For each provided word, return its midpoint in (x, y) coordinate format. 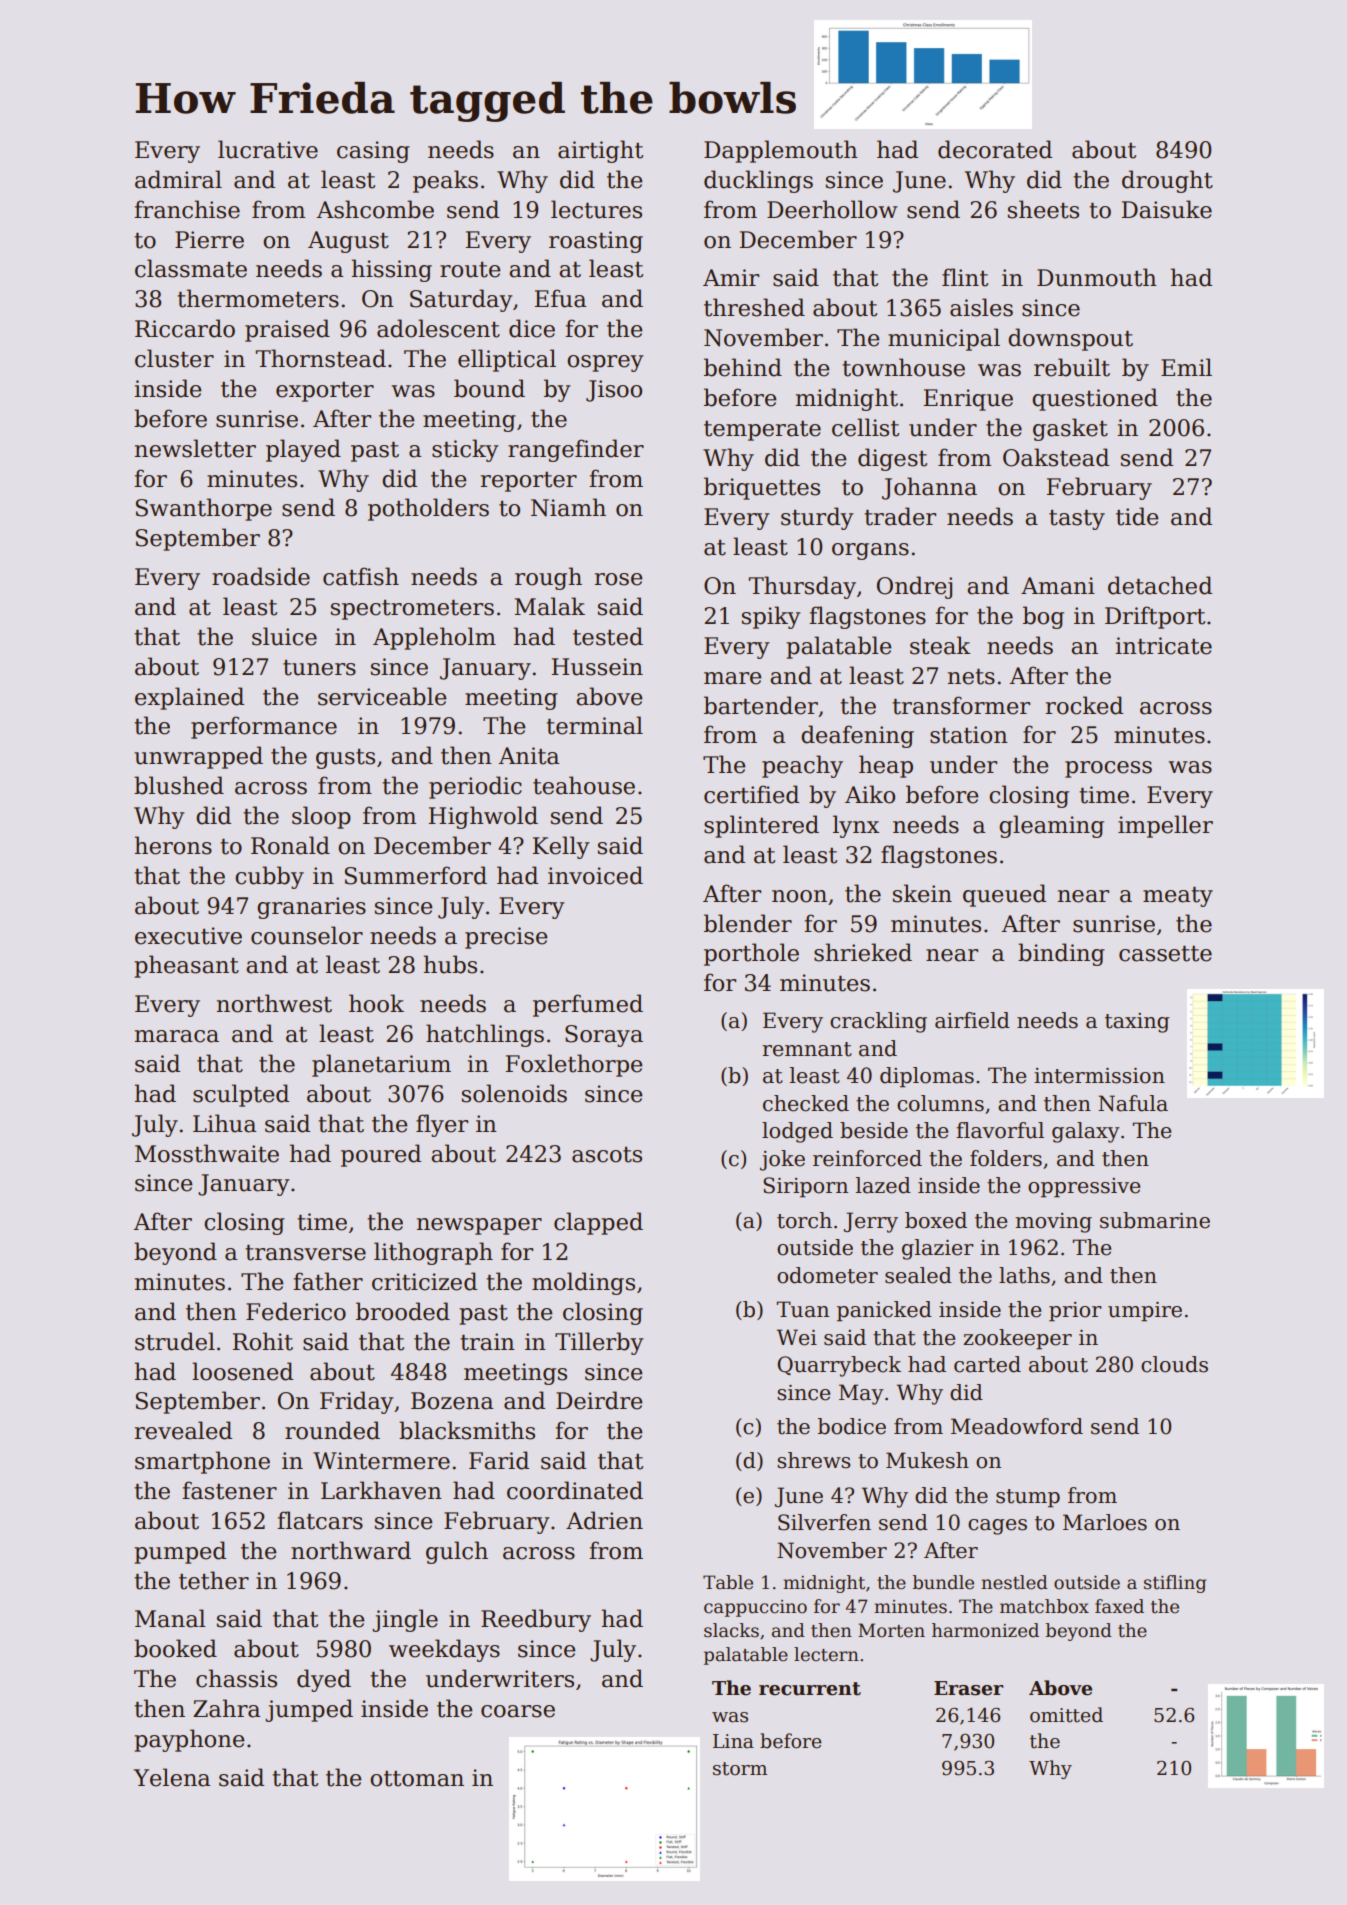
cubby (269, 877)
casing (373, 152)
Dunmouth (1097, 277)
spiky (771, 617)
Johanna (929, 488)
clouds (1174, 1364)
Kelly (561, 847)
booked (175, 1648)
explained (189, 698)
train (487, 1342)
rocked (1084, 705)
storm (740, 1769)
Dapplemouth (781, 151)
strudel (175, 1341)
